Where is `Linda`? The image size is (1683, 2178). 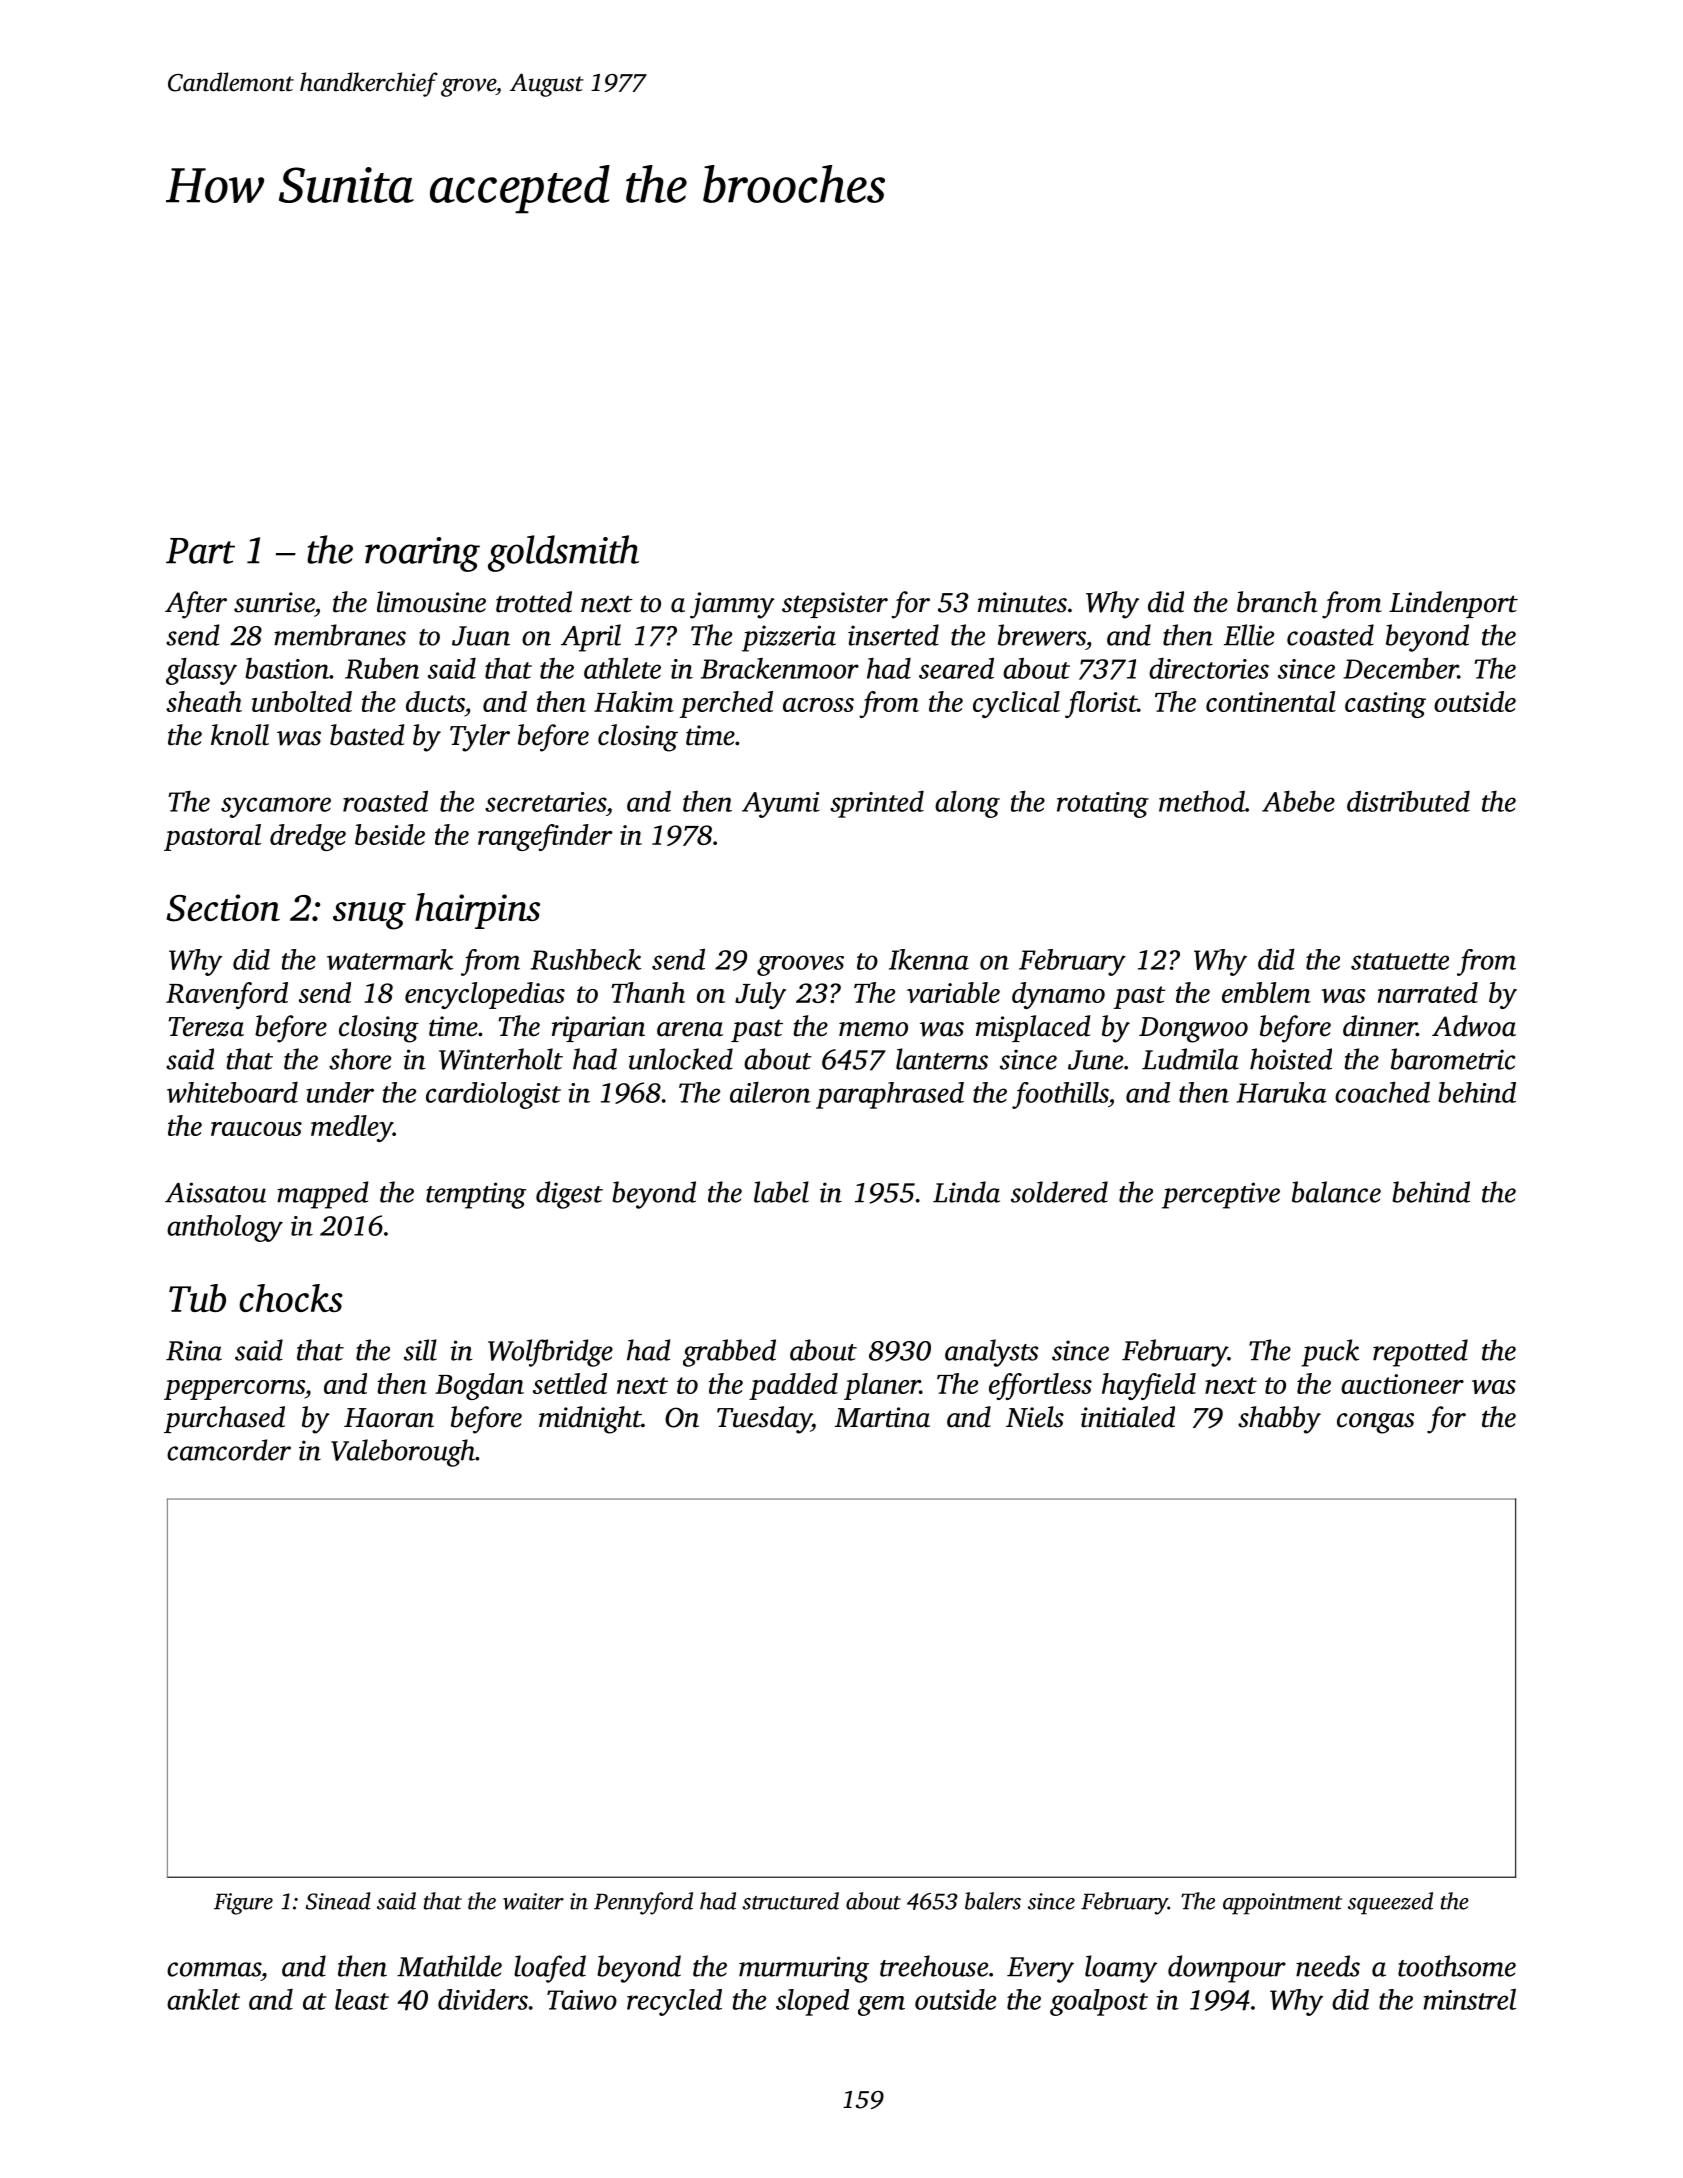
Linda is located at coordinates (966, 1192).
